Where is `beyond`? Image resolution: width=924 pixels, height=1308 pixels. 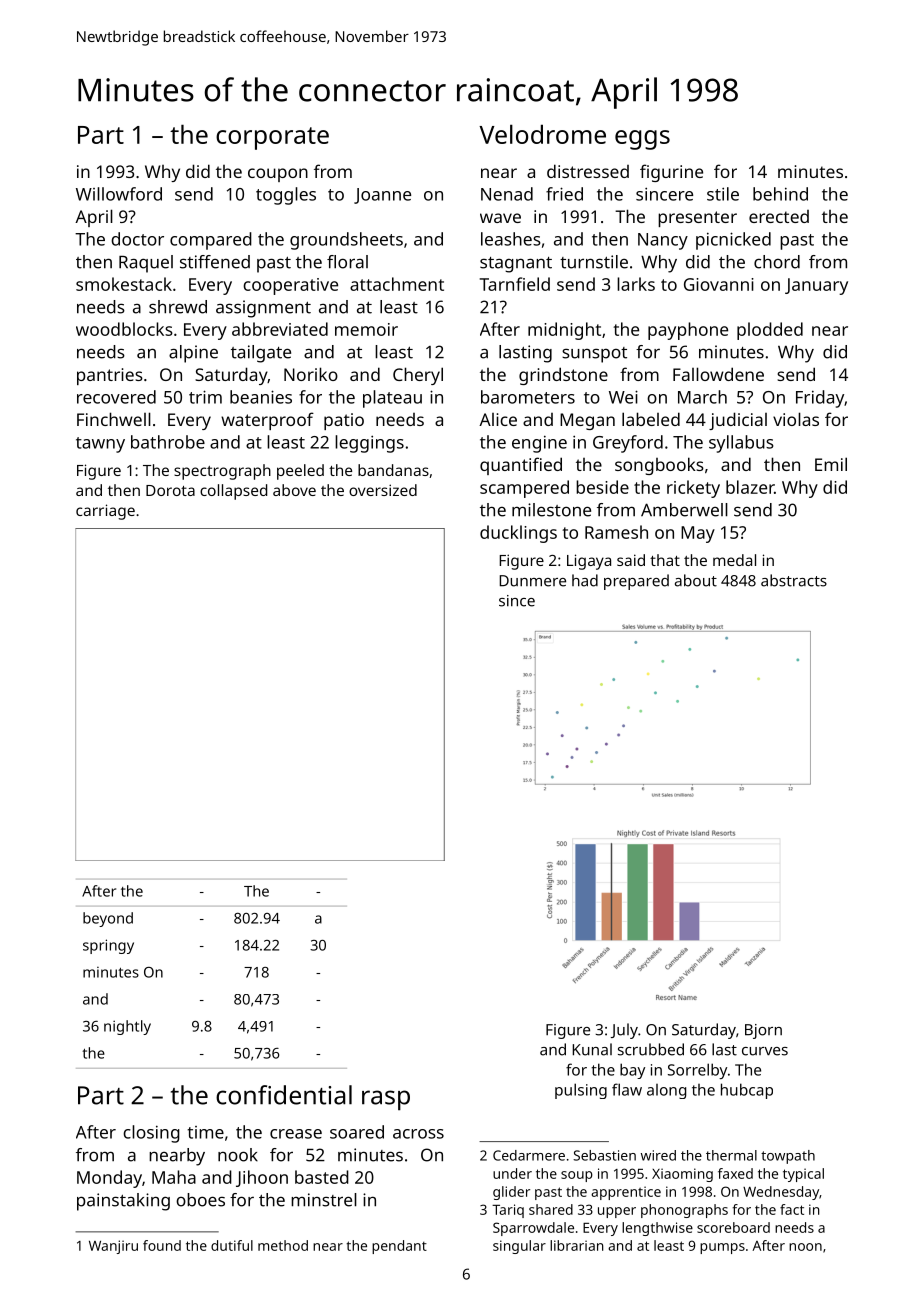 beyond is located at coordinates (108, 919).
